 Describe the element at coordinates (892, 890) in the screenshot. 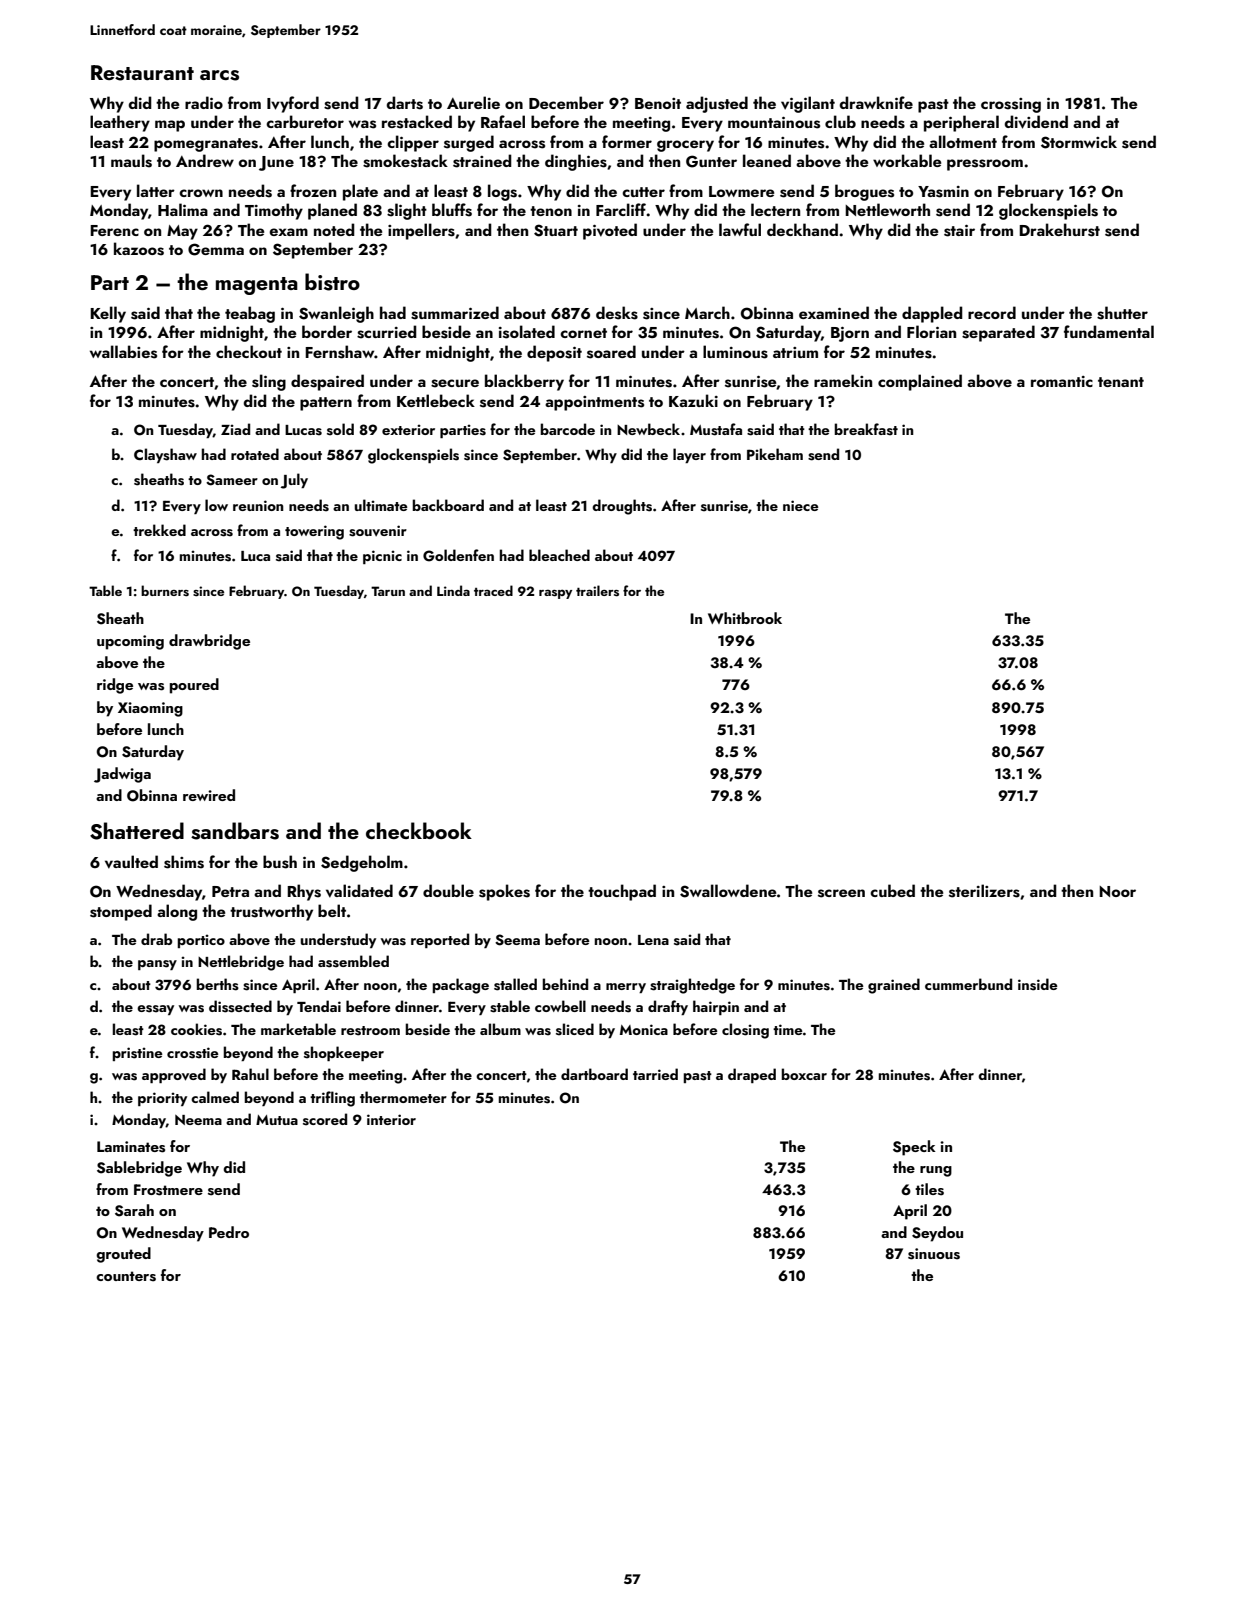

I see `cubed` at that location.
